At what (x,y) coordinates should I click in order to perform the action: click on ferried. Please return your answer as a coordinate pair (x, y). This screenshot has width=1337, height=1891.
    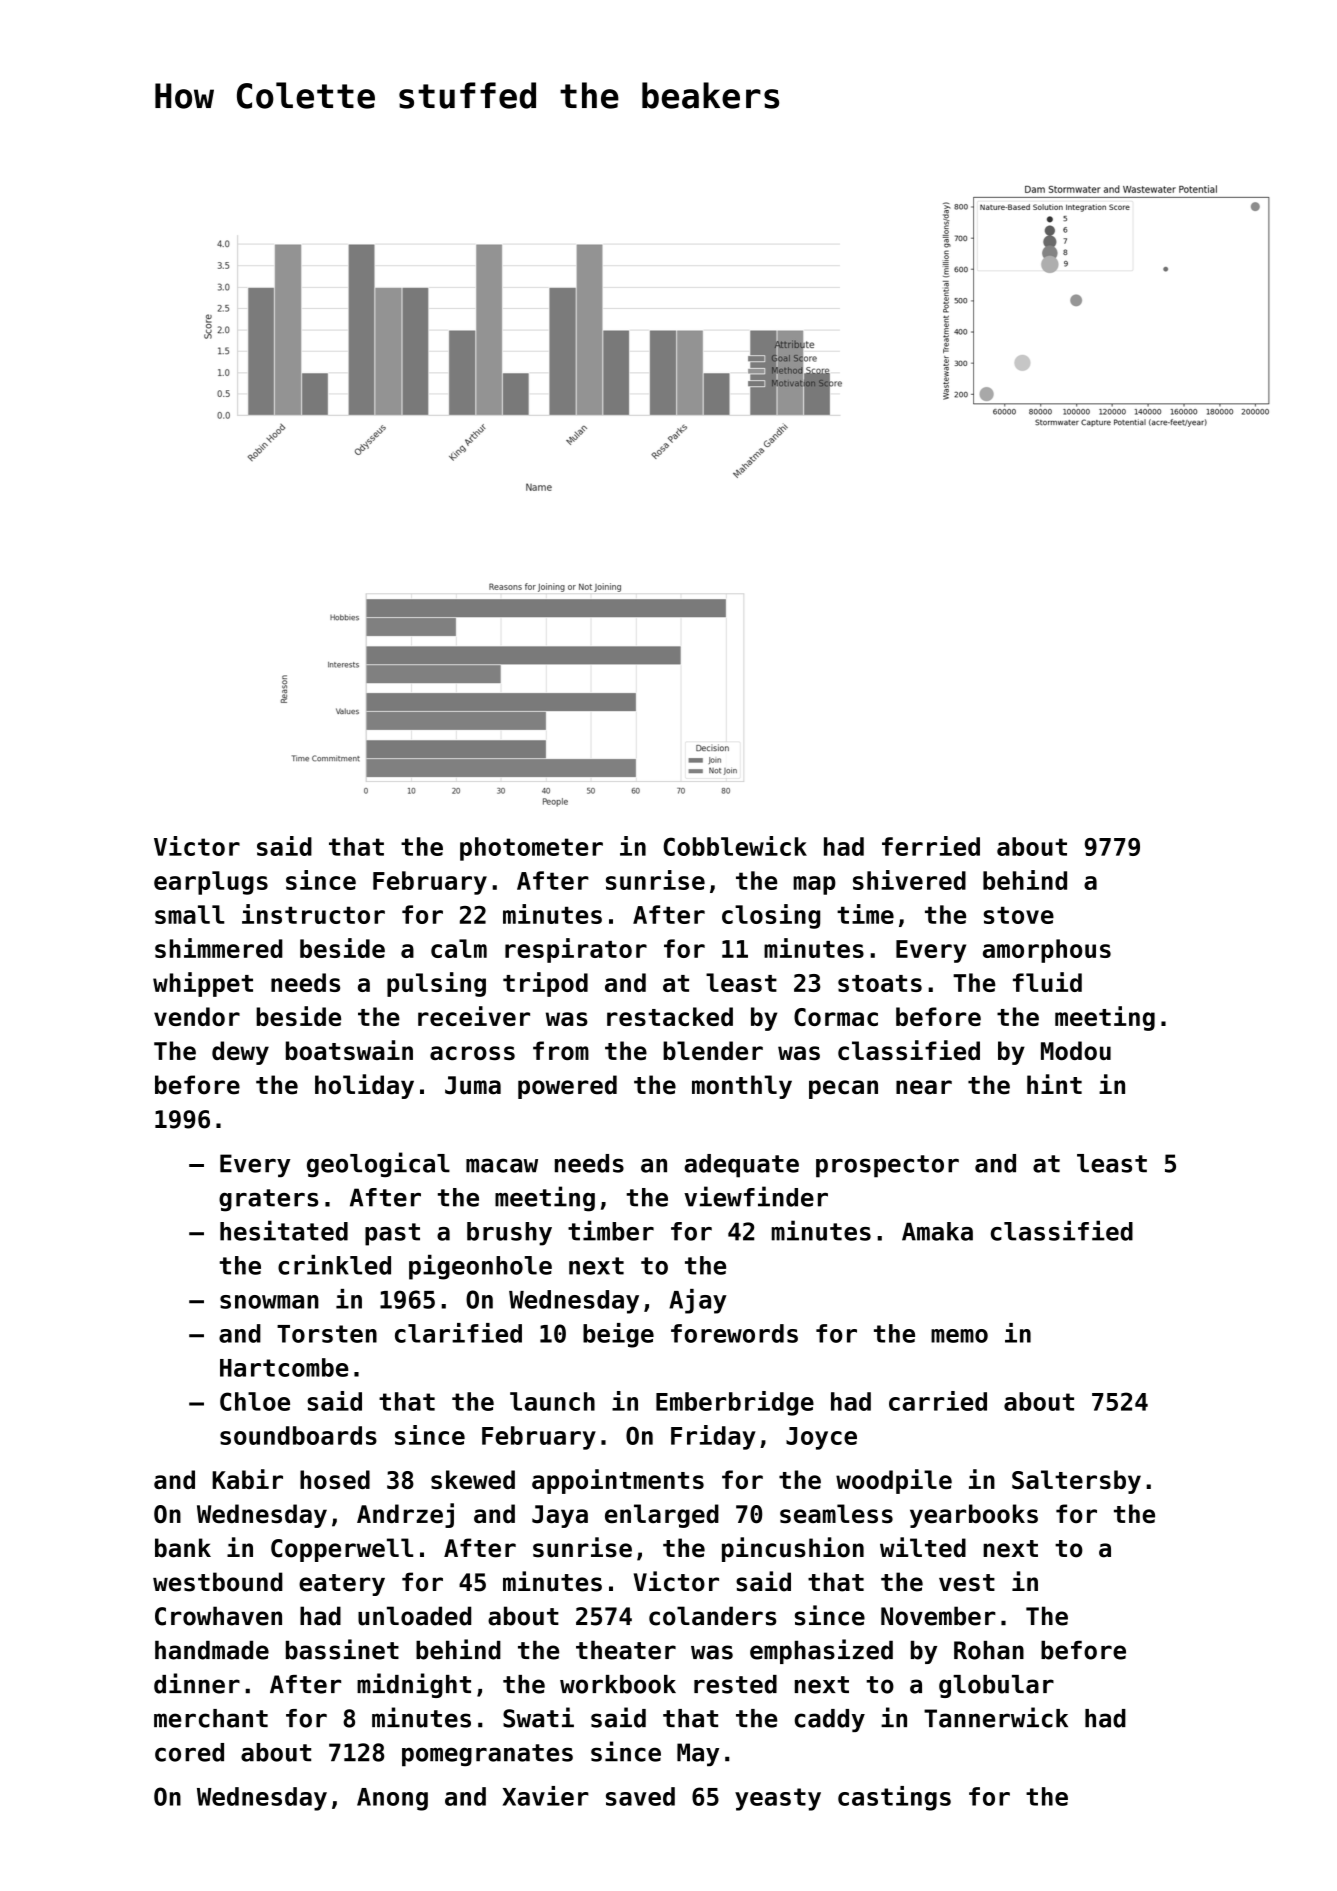
    Looking at the image, I should click on (931, 846).
